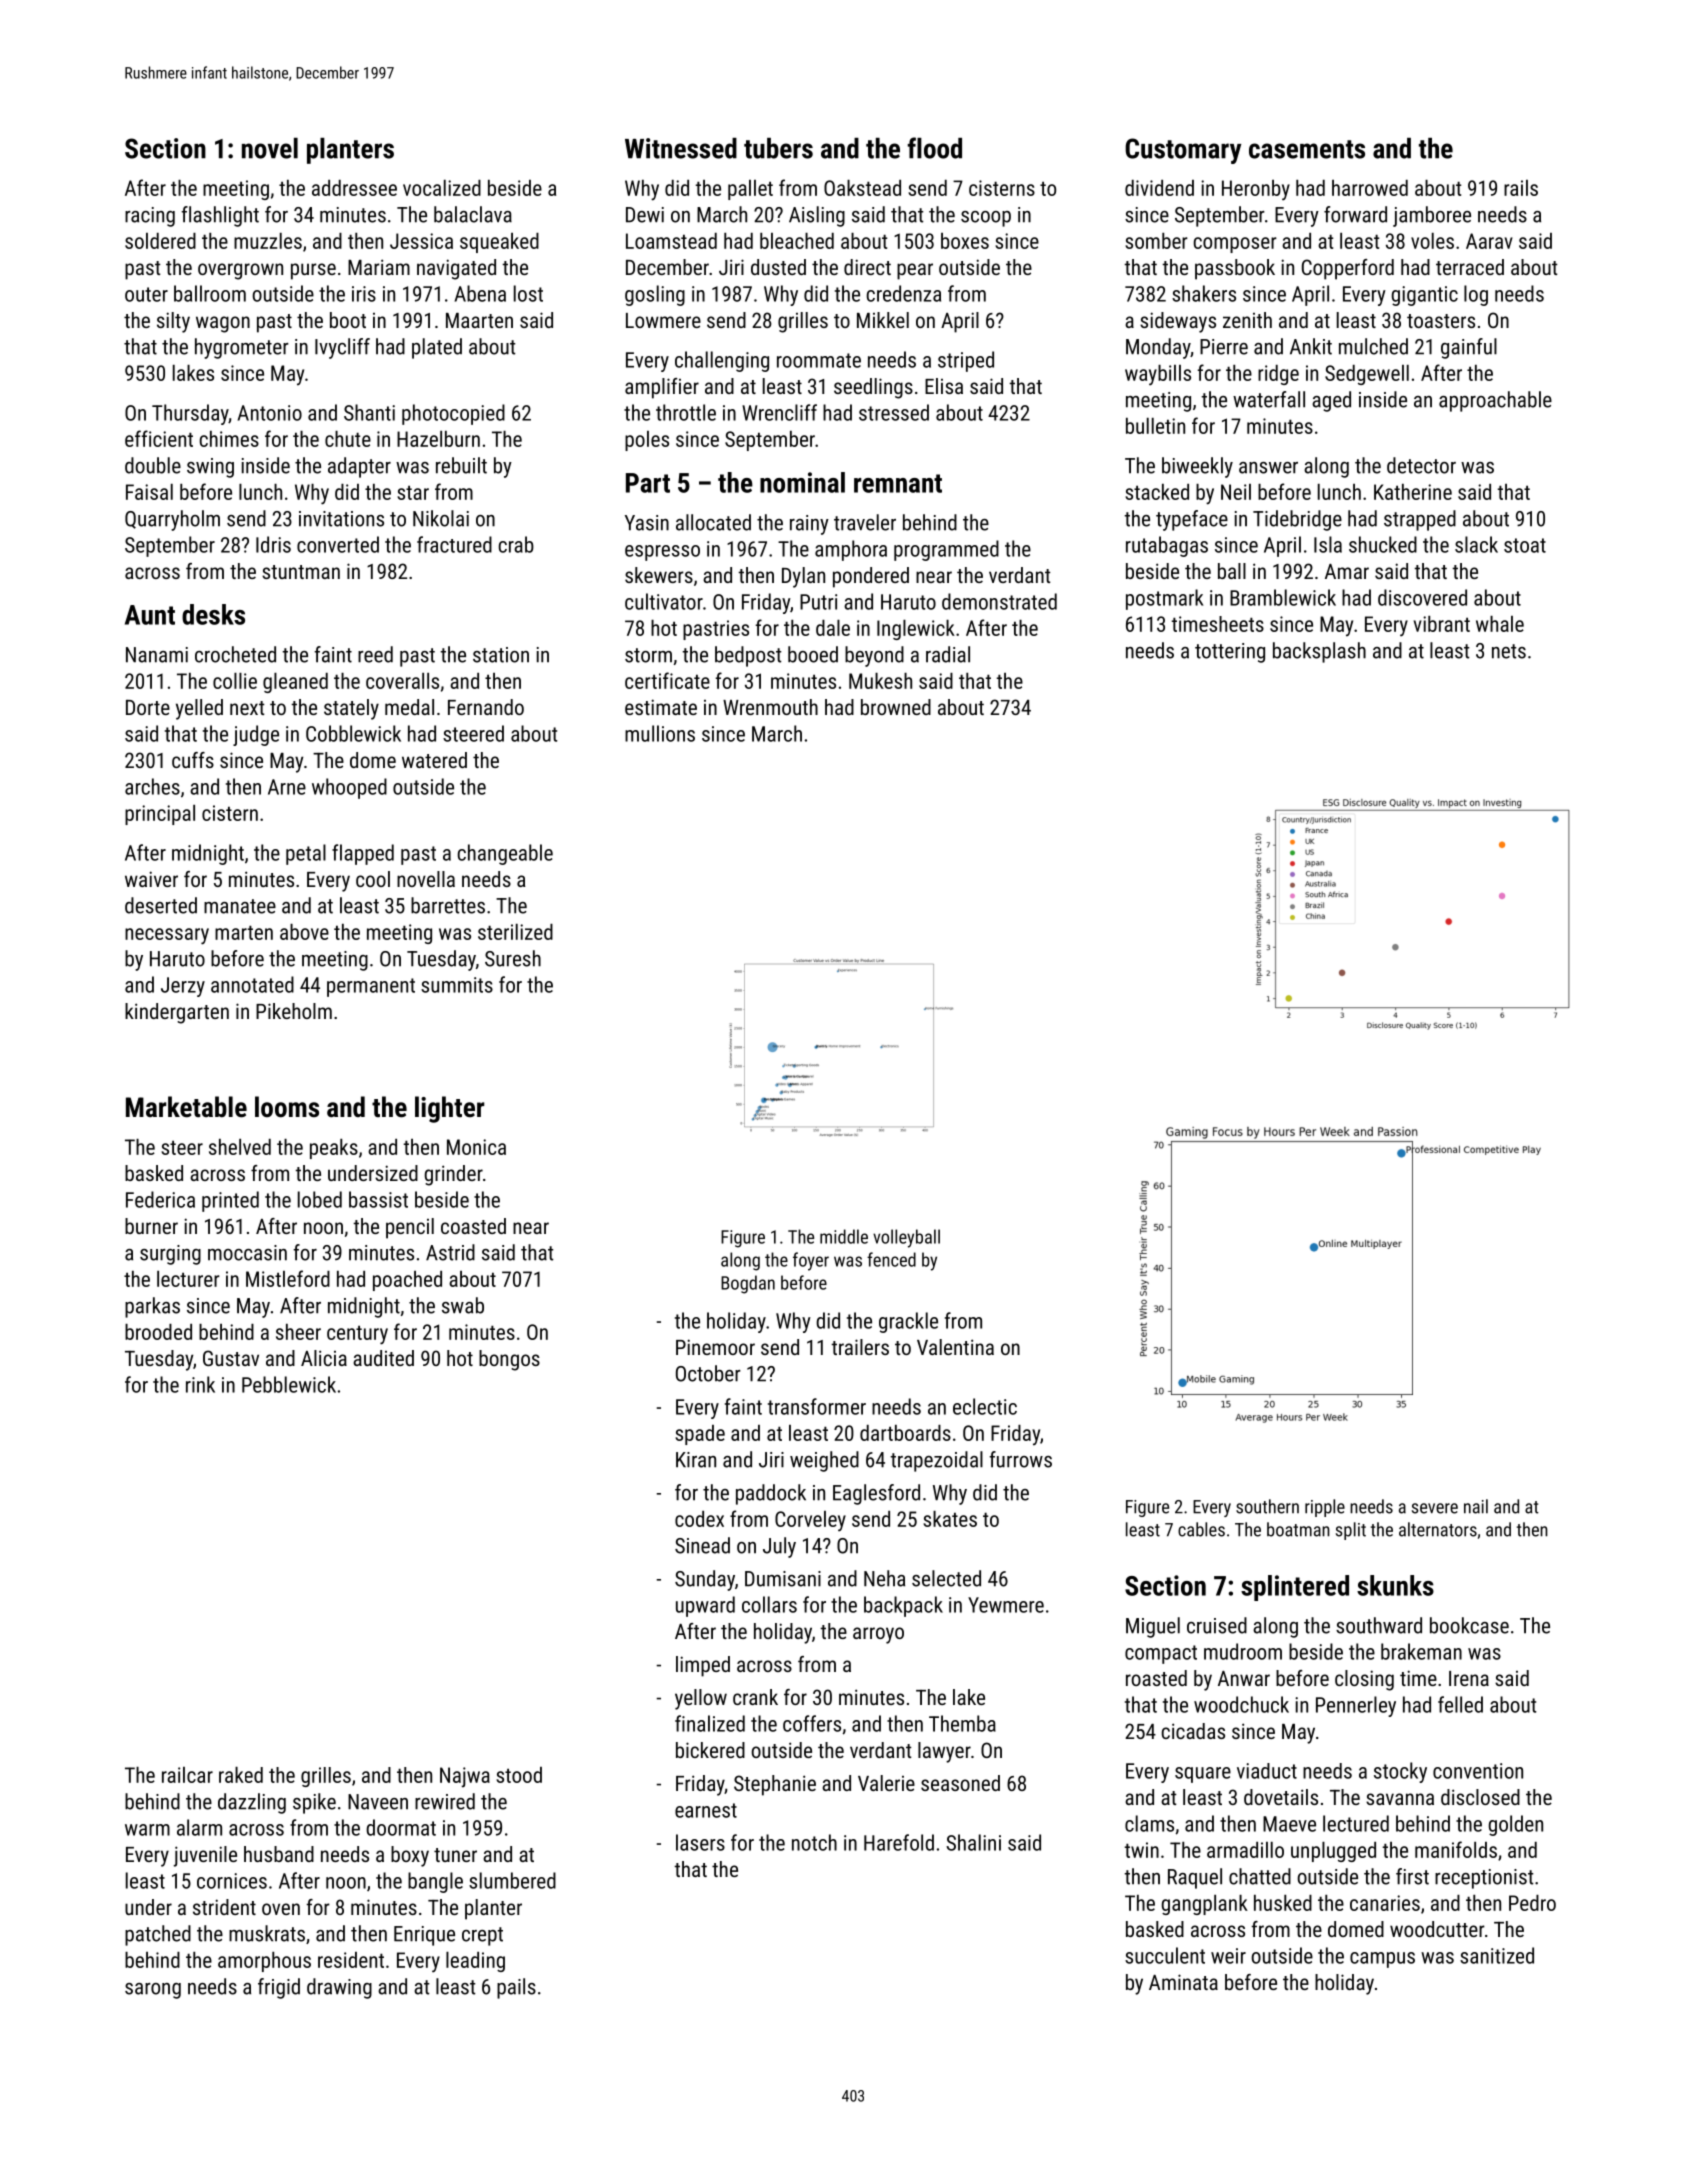  What do you see at coordinates (1245, 1850) in the screenshot?
I see `armadillo` at bounding box center [1245, 1850].
